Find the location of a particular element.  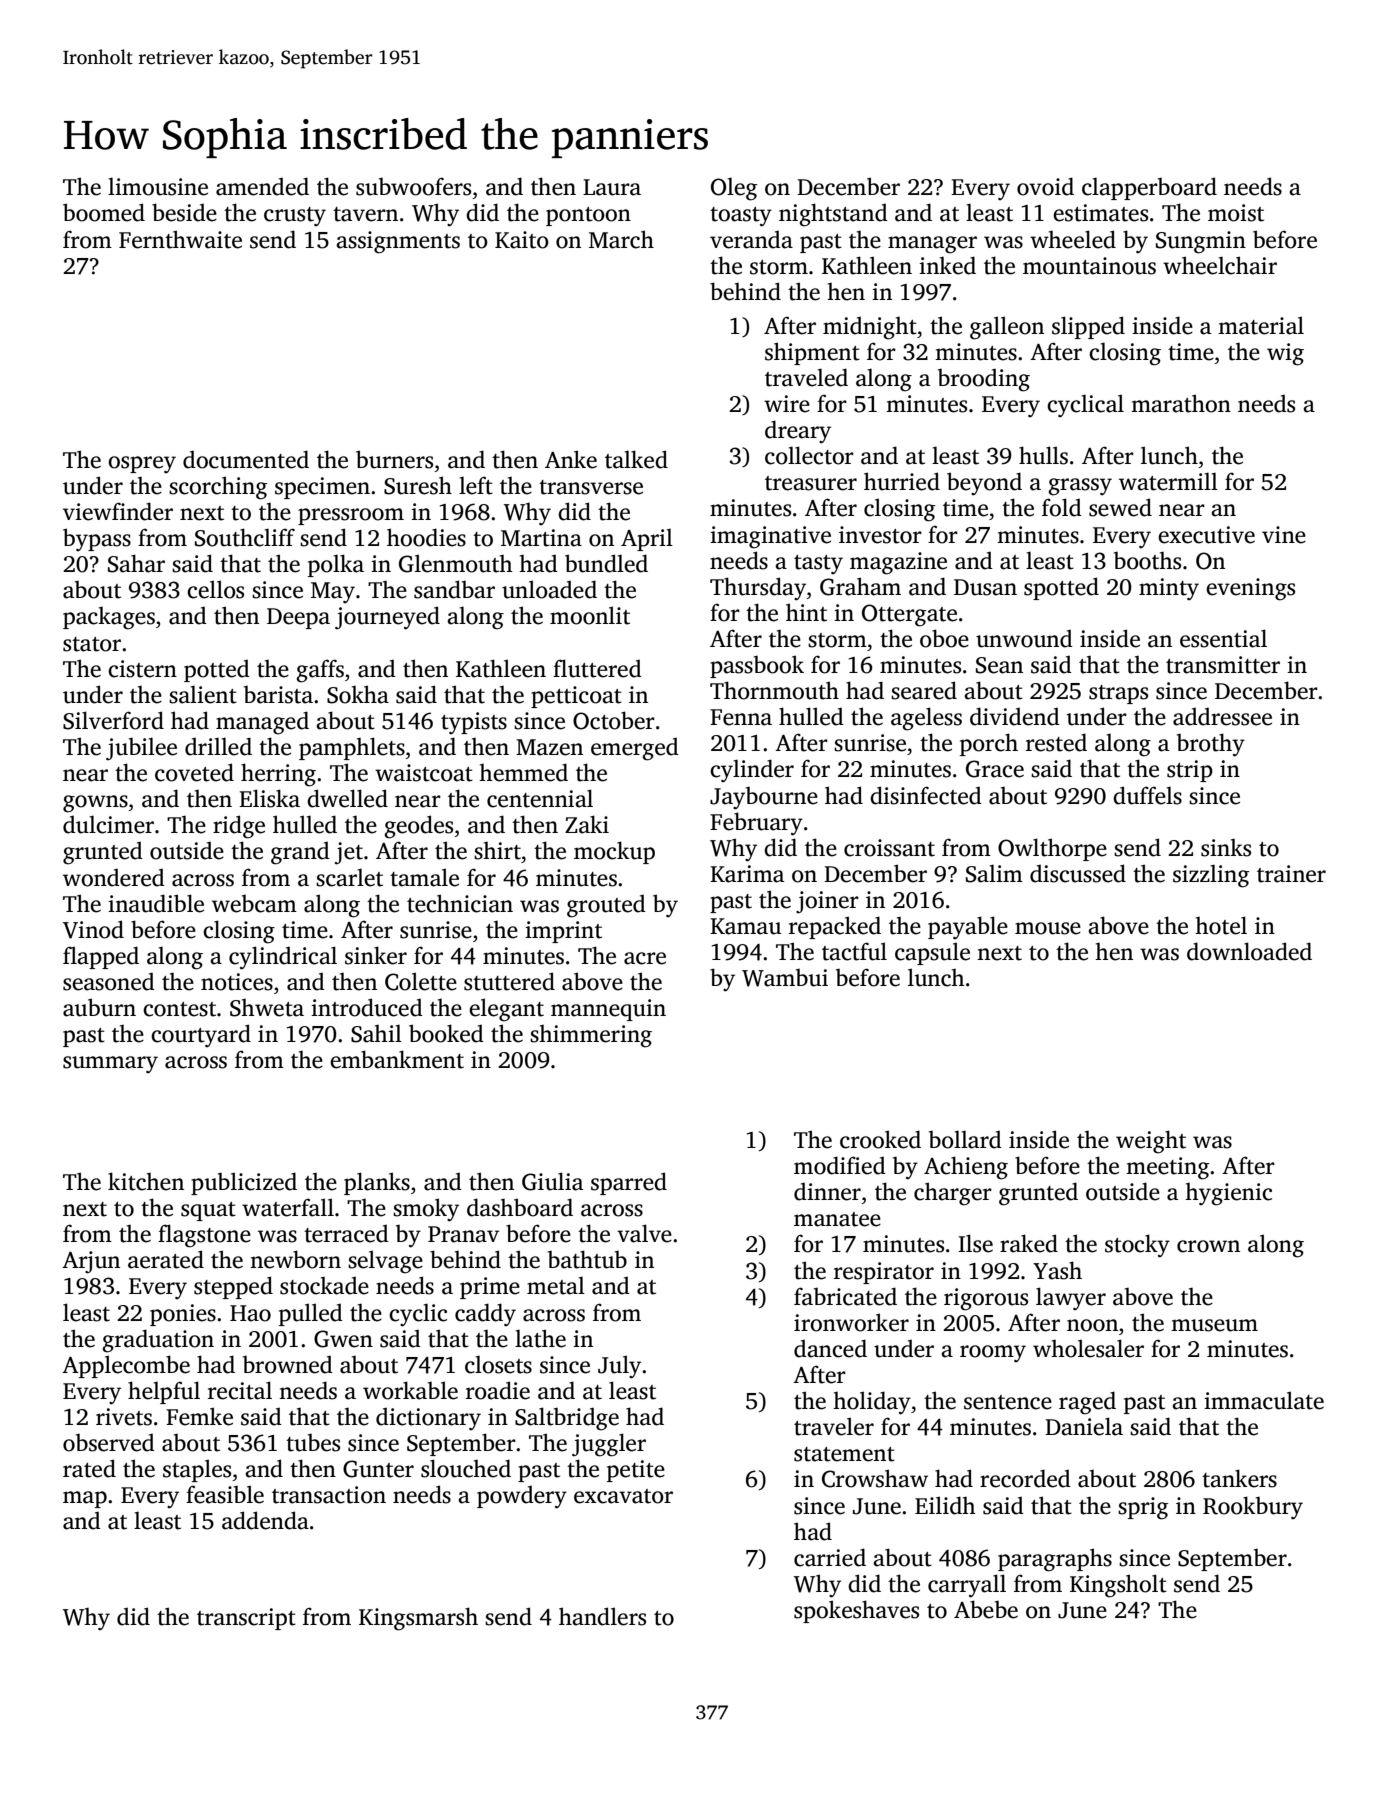

transaction is located at coordinates (329, 1495).
